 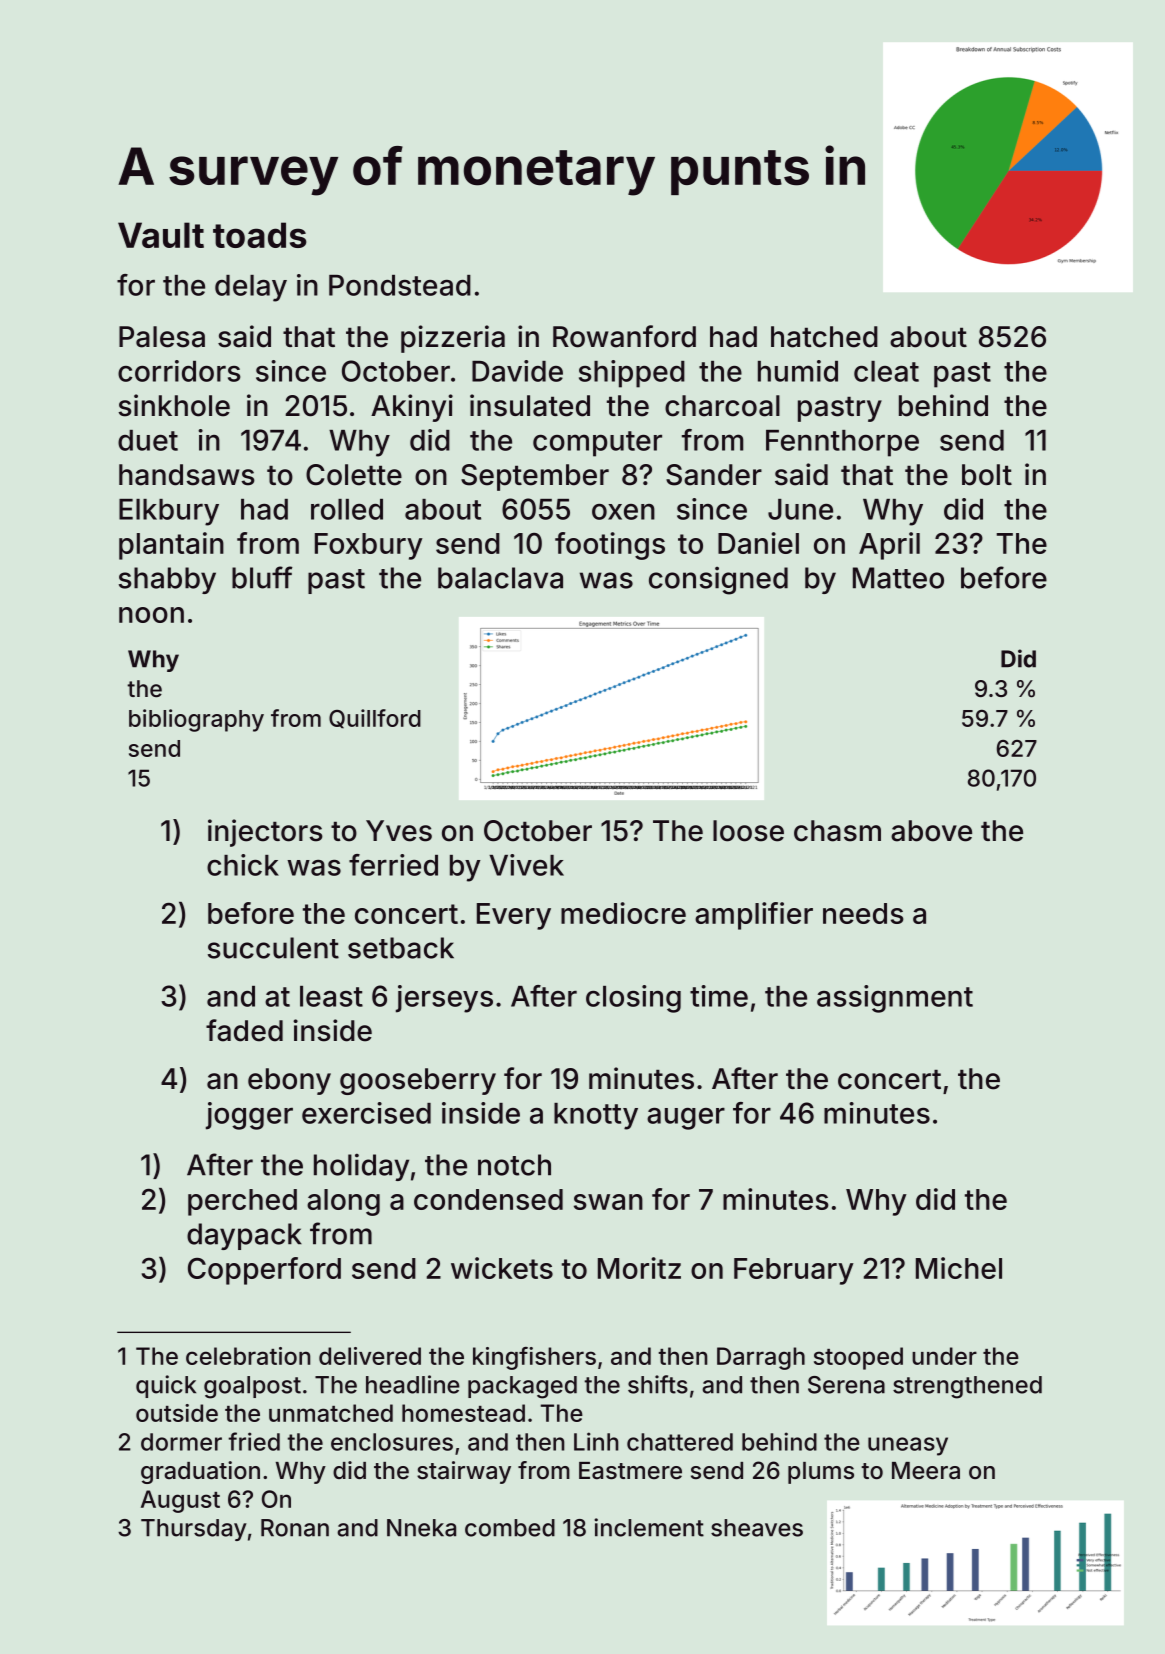 What do you see at coordinates (243, 865) in the screenshot?
I see `chick` at bounding box center [243, 865].
